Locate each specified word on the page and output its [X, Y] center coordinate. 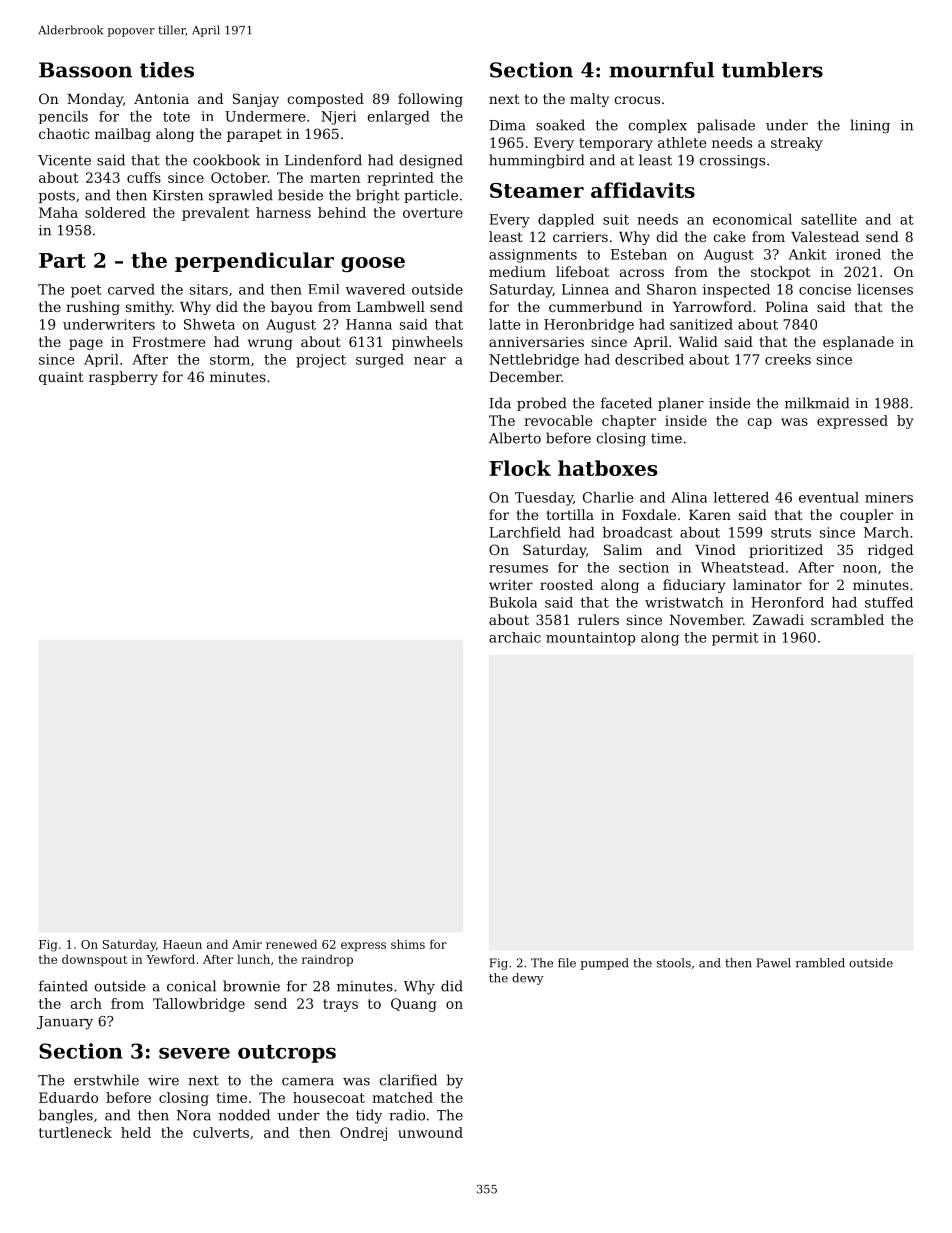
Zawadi [778, 619]
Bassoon [85, 70]
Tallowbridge [199, 1005]
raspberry [123, 378]
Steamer [537, 190]
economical [752, 219]
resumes [518, 569]
